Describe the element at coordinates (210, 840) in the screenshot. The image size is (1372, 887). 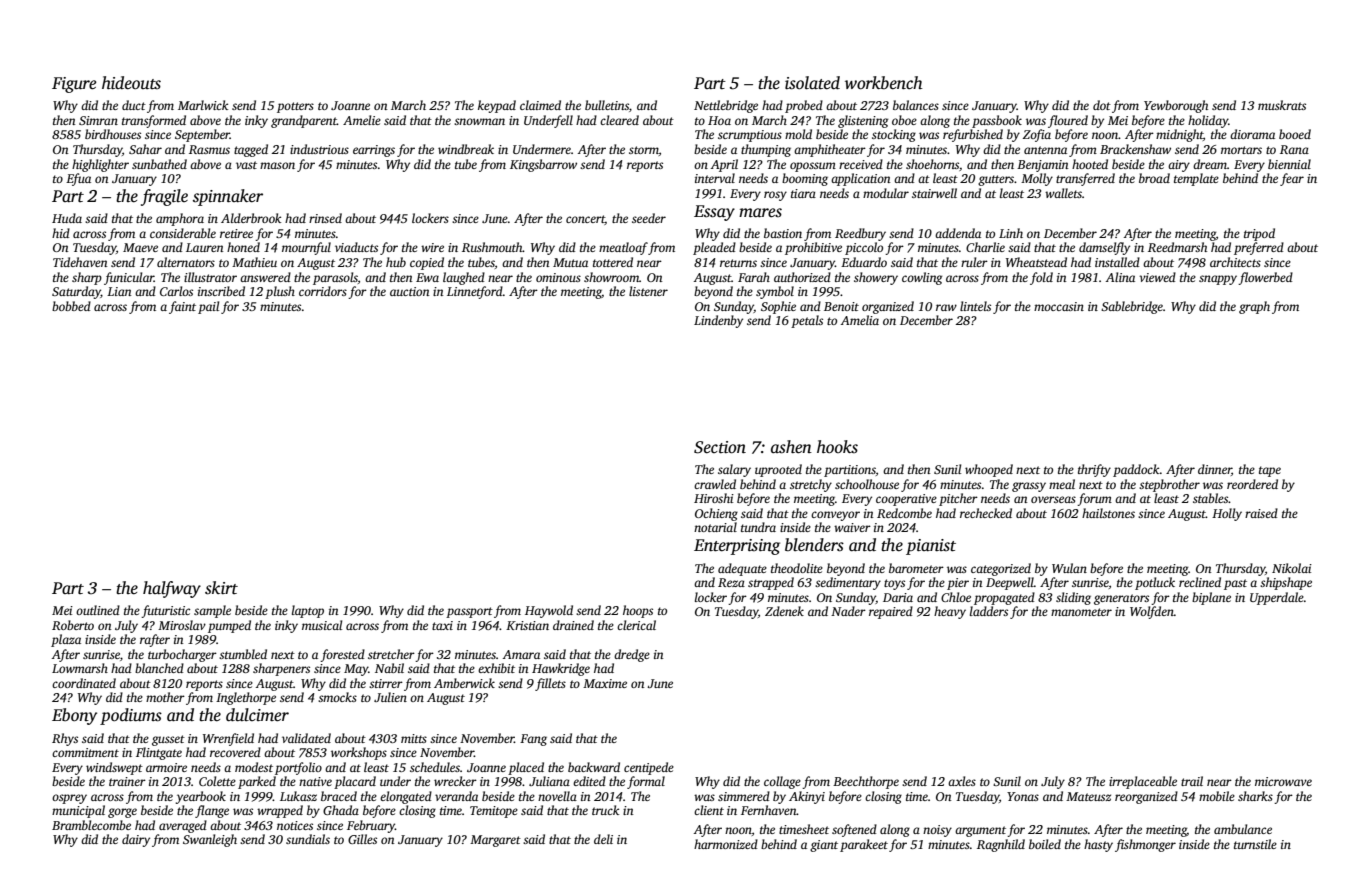
I see `Swanleigh` at that location.
